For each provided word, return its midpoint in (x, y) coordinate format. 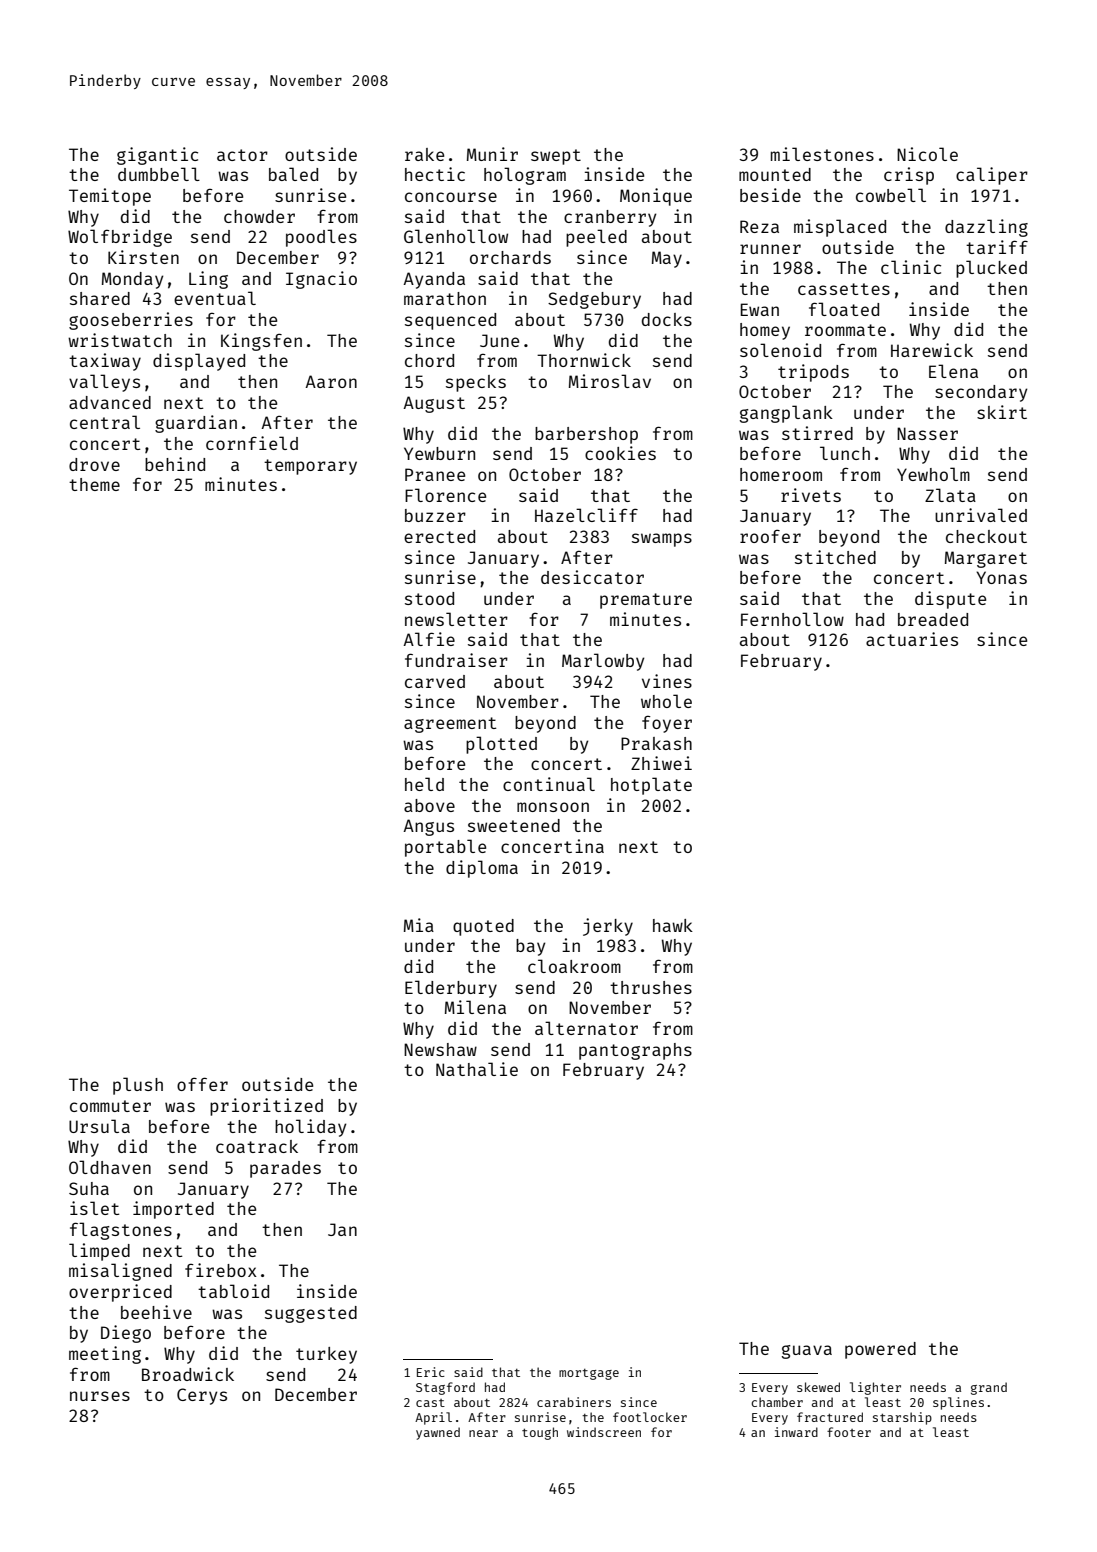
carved (435, 681)
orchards (510, 257)
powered (880, 1350)
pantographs (635, 1051)
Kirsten (143, 257)
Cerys (202, 1396)
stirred (817, 433)
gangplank (786, 414)
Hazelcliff (586, 515)
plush (138, 1086)
